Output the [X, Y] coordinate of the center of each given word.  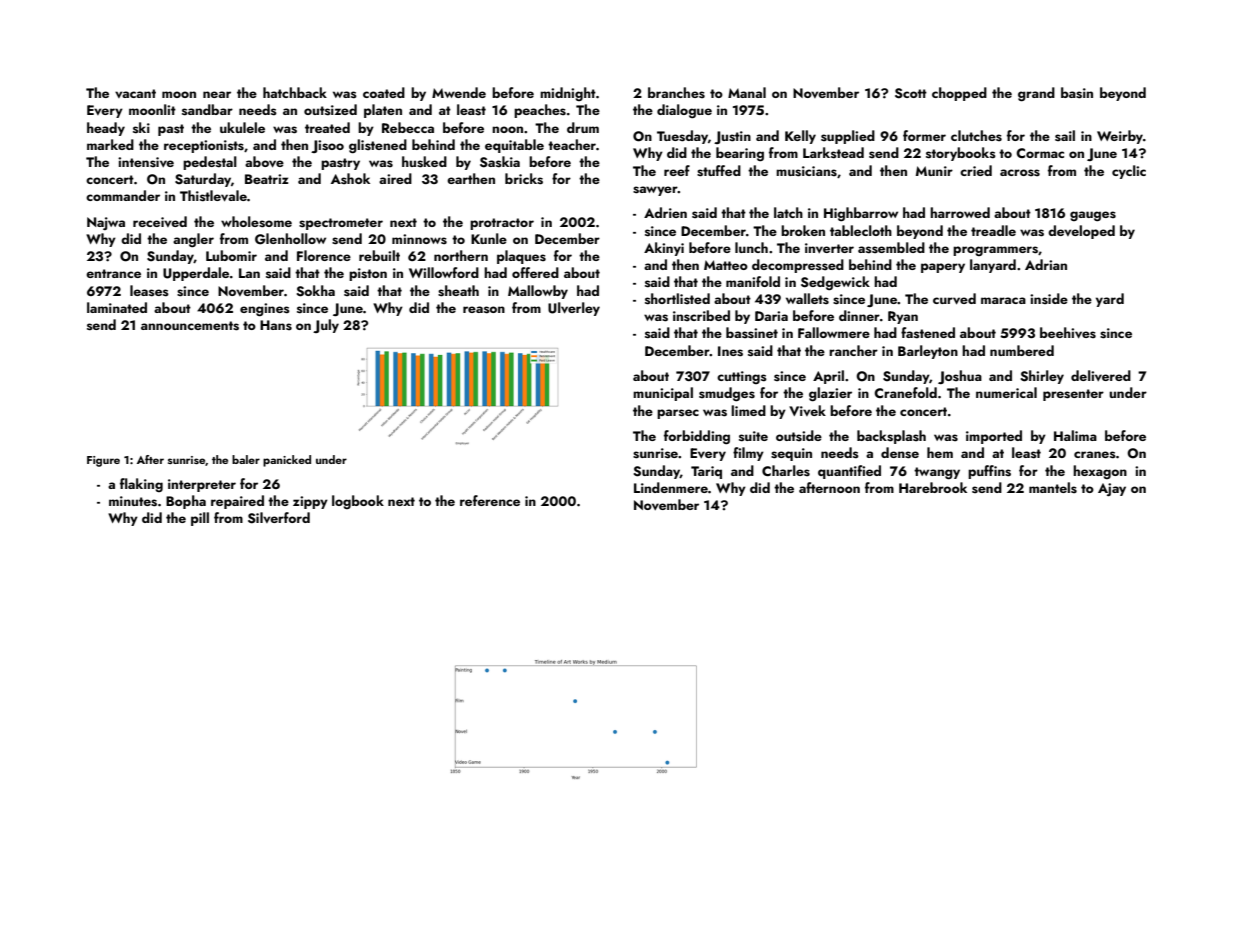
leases [149, 291]
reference [490, 500]
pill [200, 519]
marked [110, 144]
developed [1081, 232]
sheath [458, 291]
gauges [1093, 216]
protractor [502, 224]
